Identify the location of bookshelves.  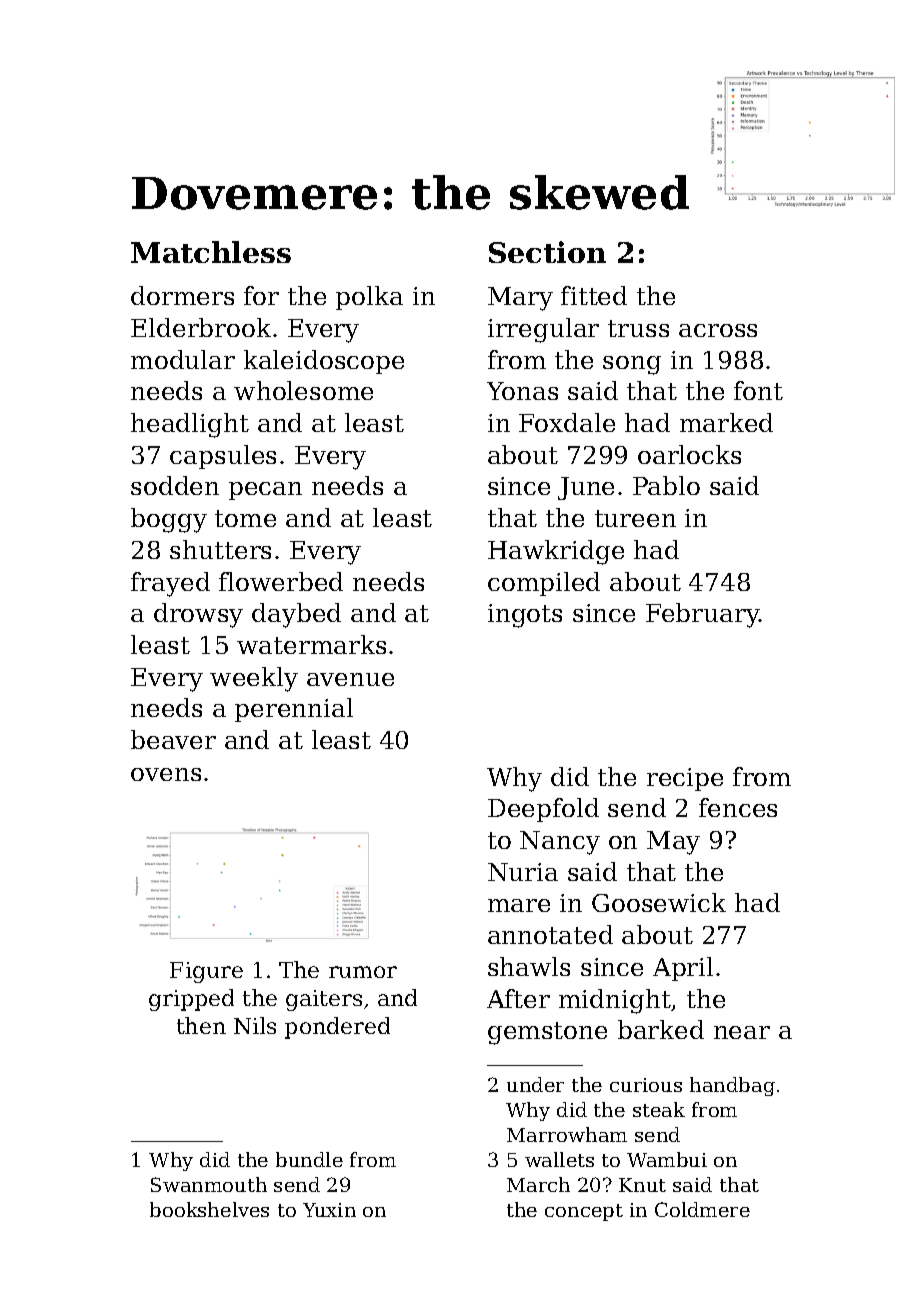
(209, 1209).
